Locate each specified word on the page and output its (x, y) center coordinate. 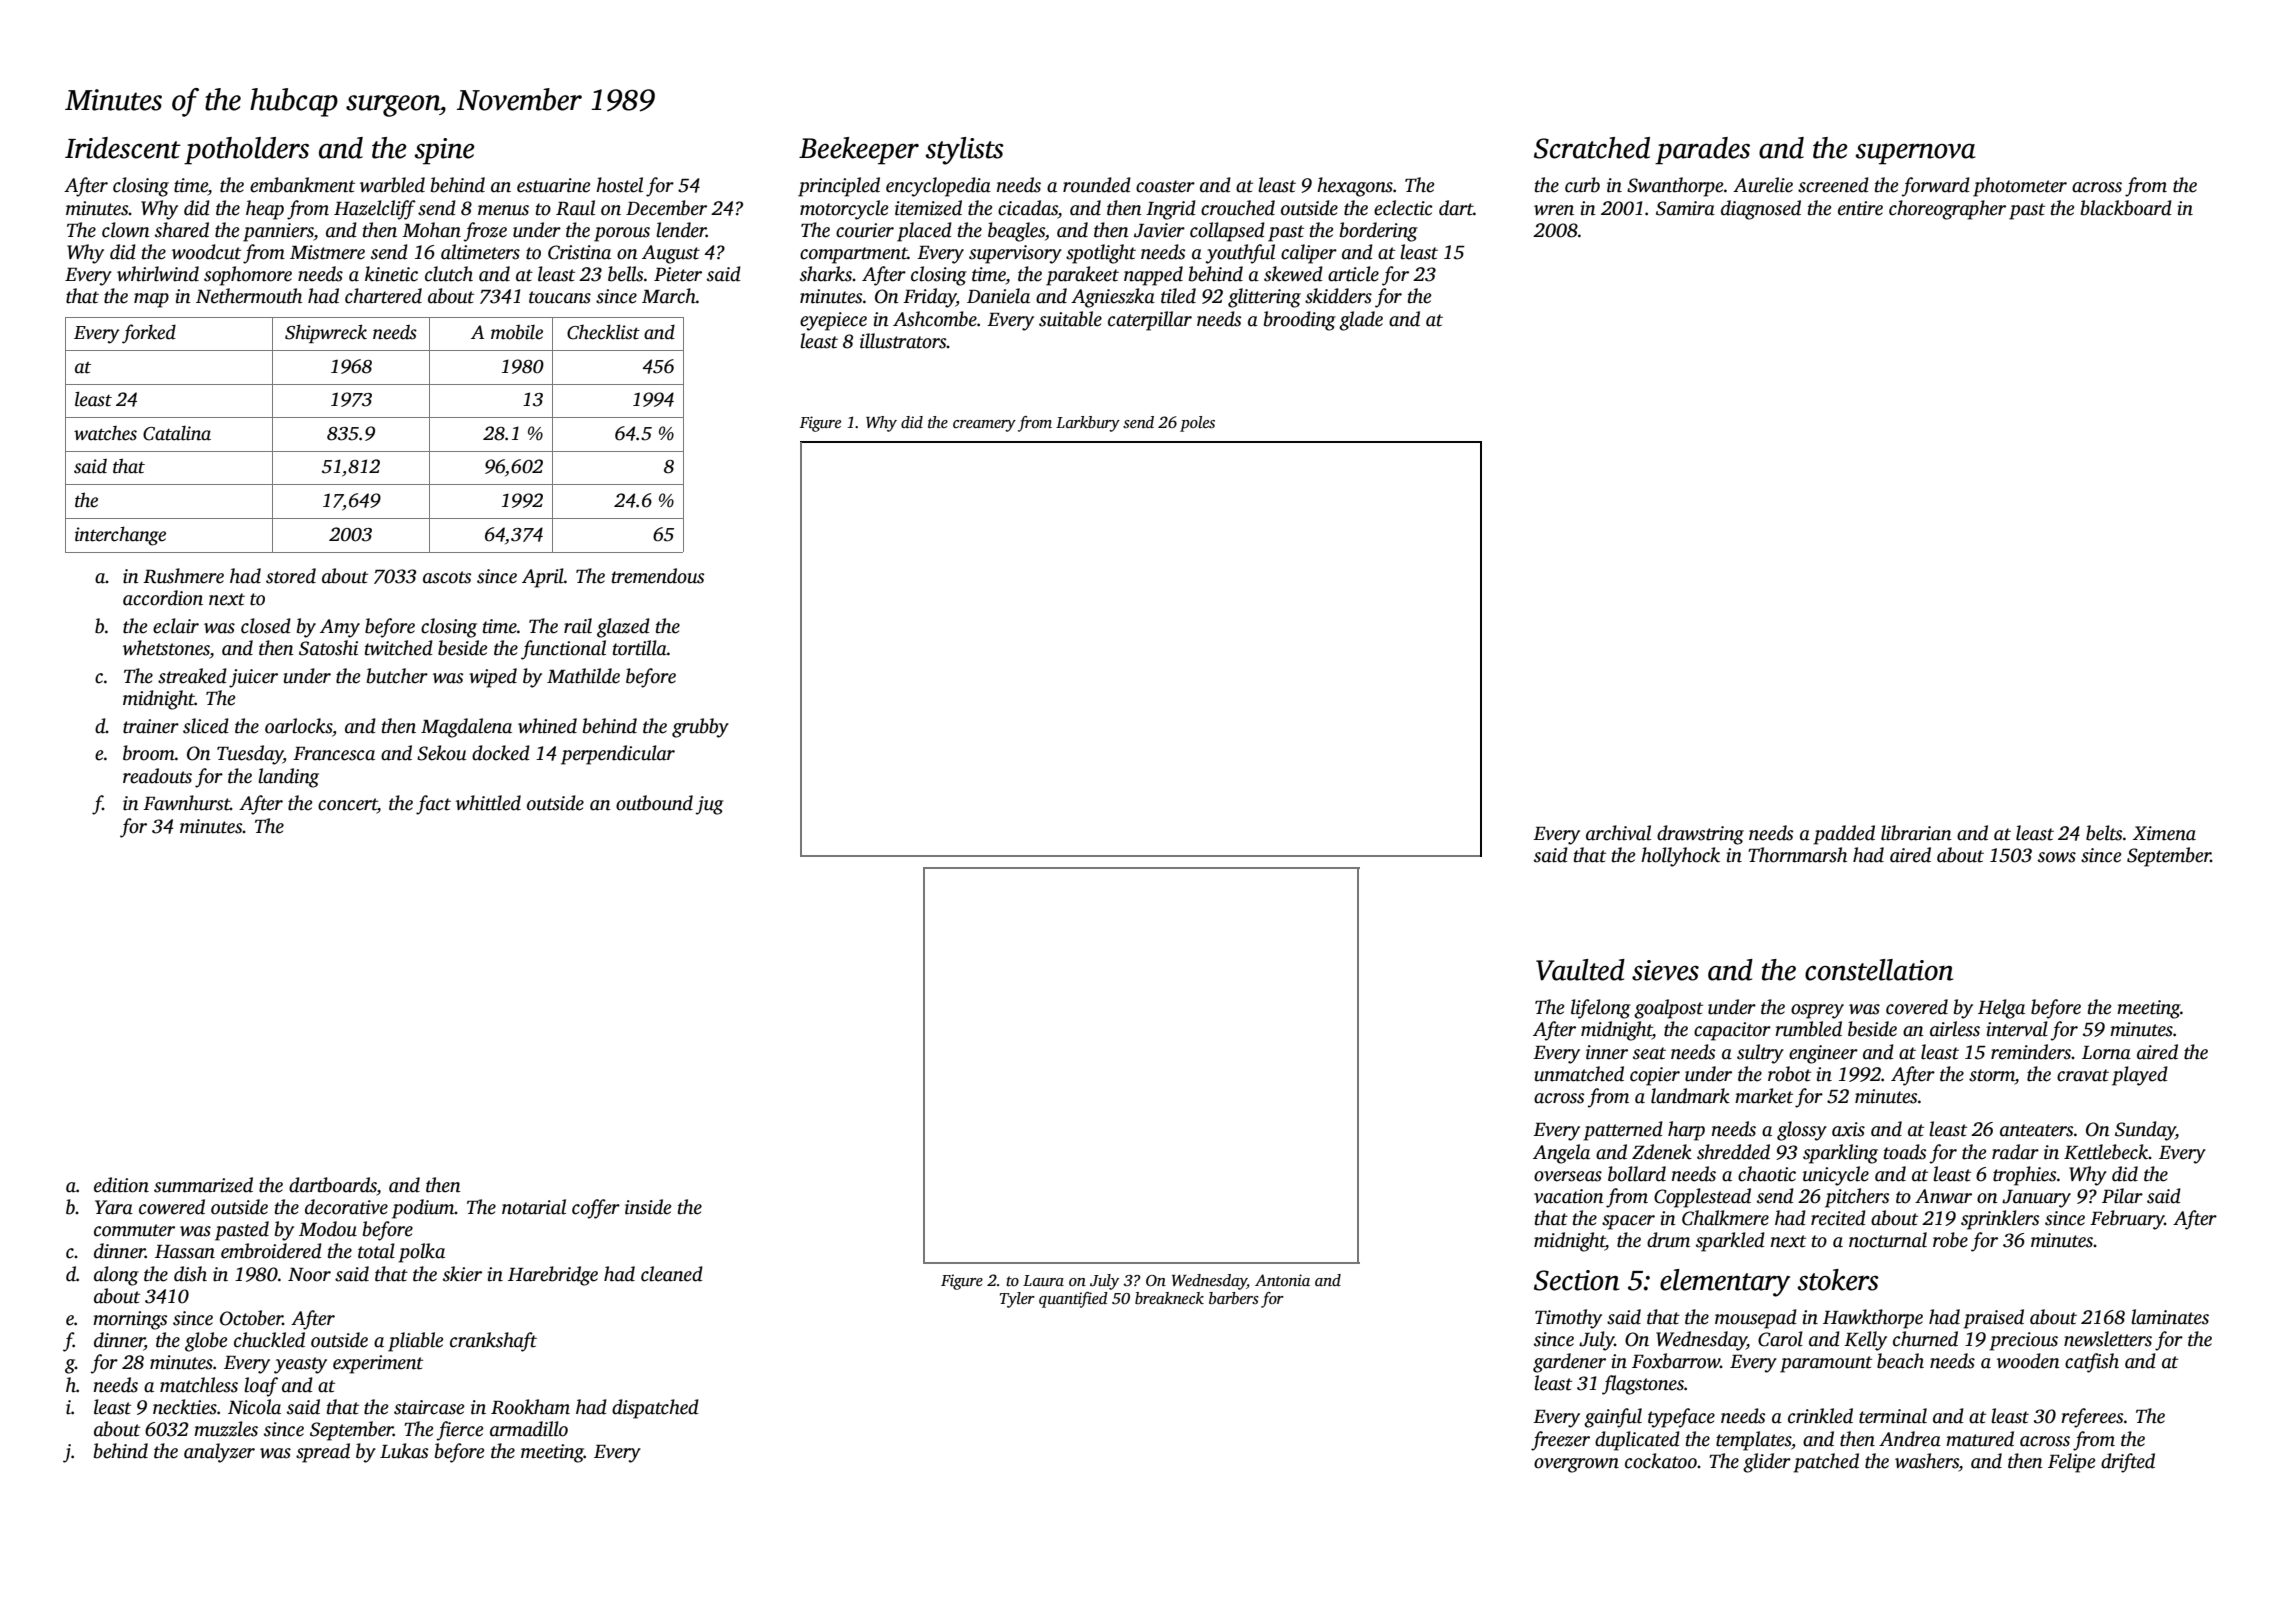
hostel (619, 185)
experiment (378, 1364)
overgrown (1576, 1465)
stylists (964, 151)
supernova (1915, 154)
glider (1767, 1463)
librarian (1916, 833)
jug (710, 805)
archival (1618, 833)
